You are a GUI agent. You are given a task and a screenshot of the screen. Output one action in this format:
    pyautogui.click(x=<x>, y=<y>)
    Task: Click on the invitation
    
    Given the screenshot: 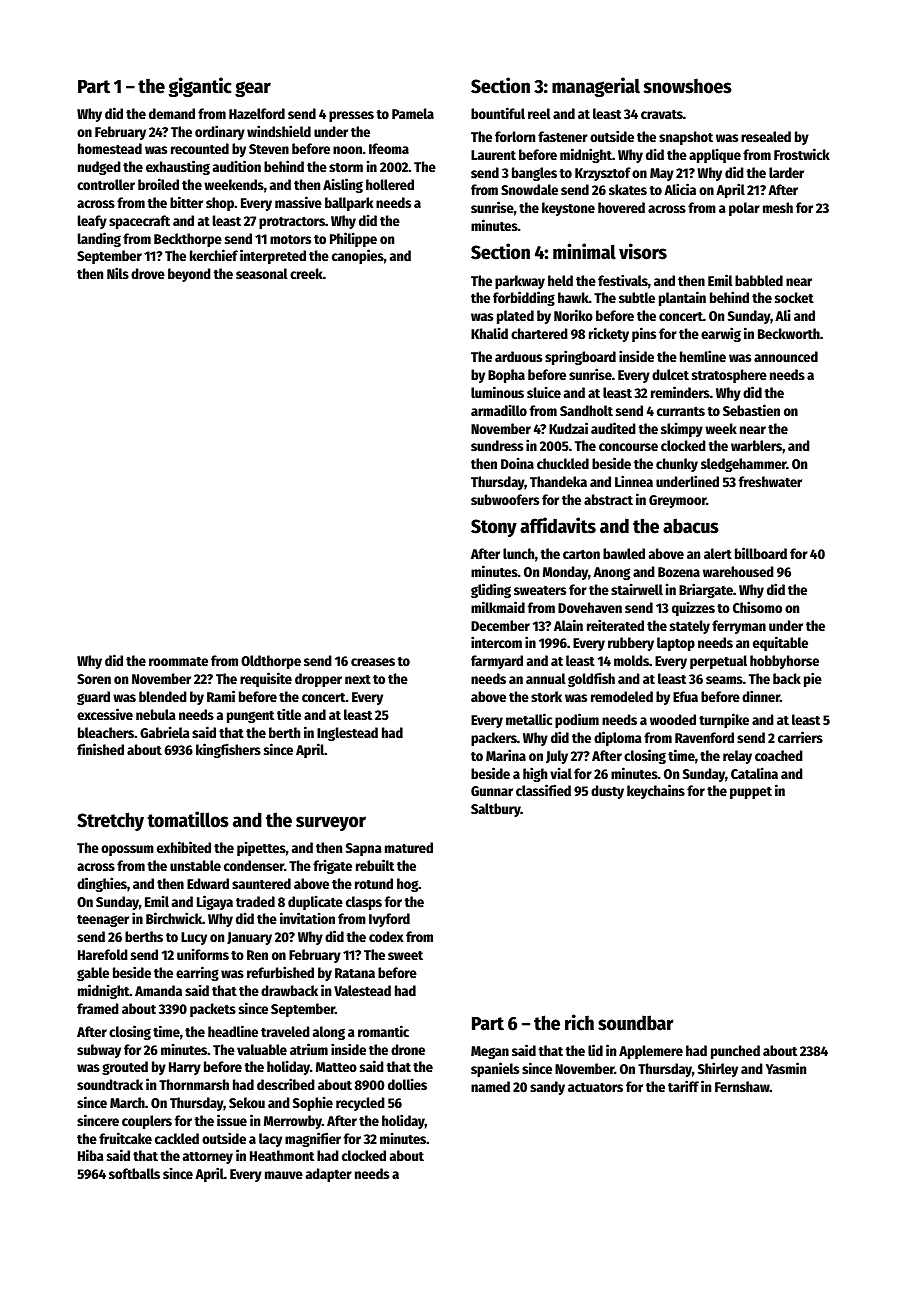 What is the action you would take?
    pyautogui.click(x=307, y=918)
